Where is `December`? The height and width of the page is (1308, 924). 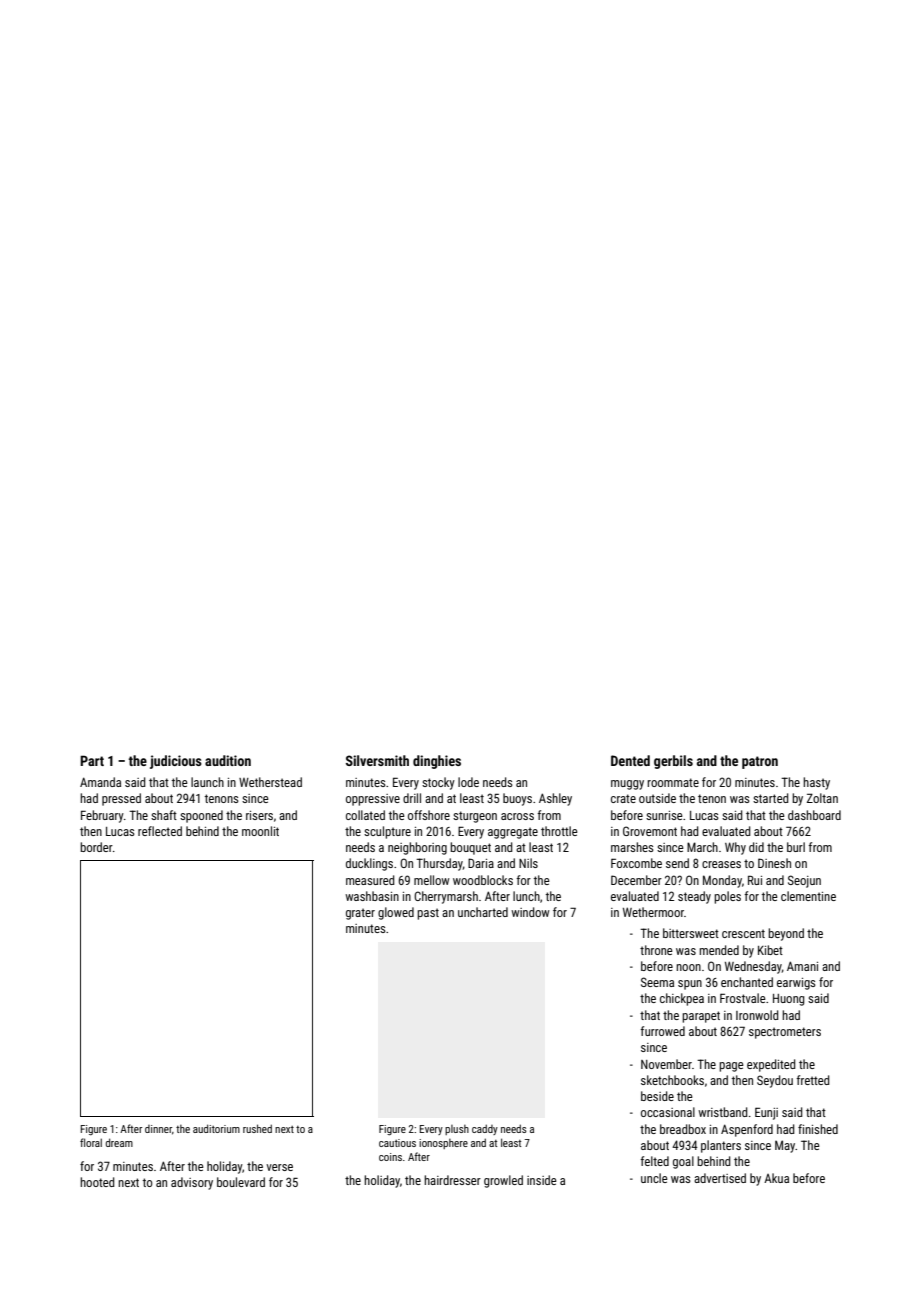 December is located at coordinates (636, 880).
